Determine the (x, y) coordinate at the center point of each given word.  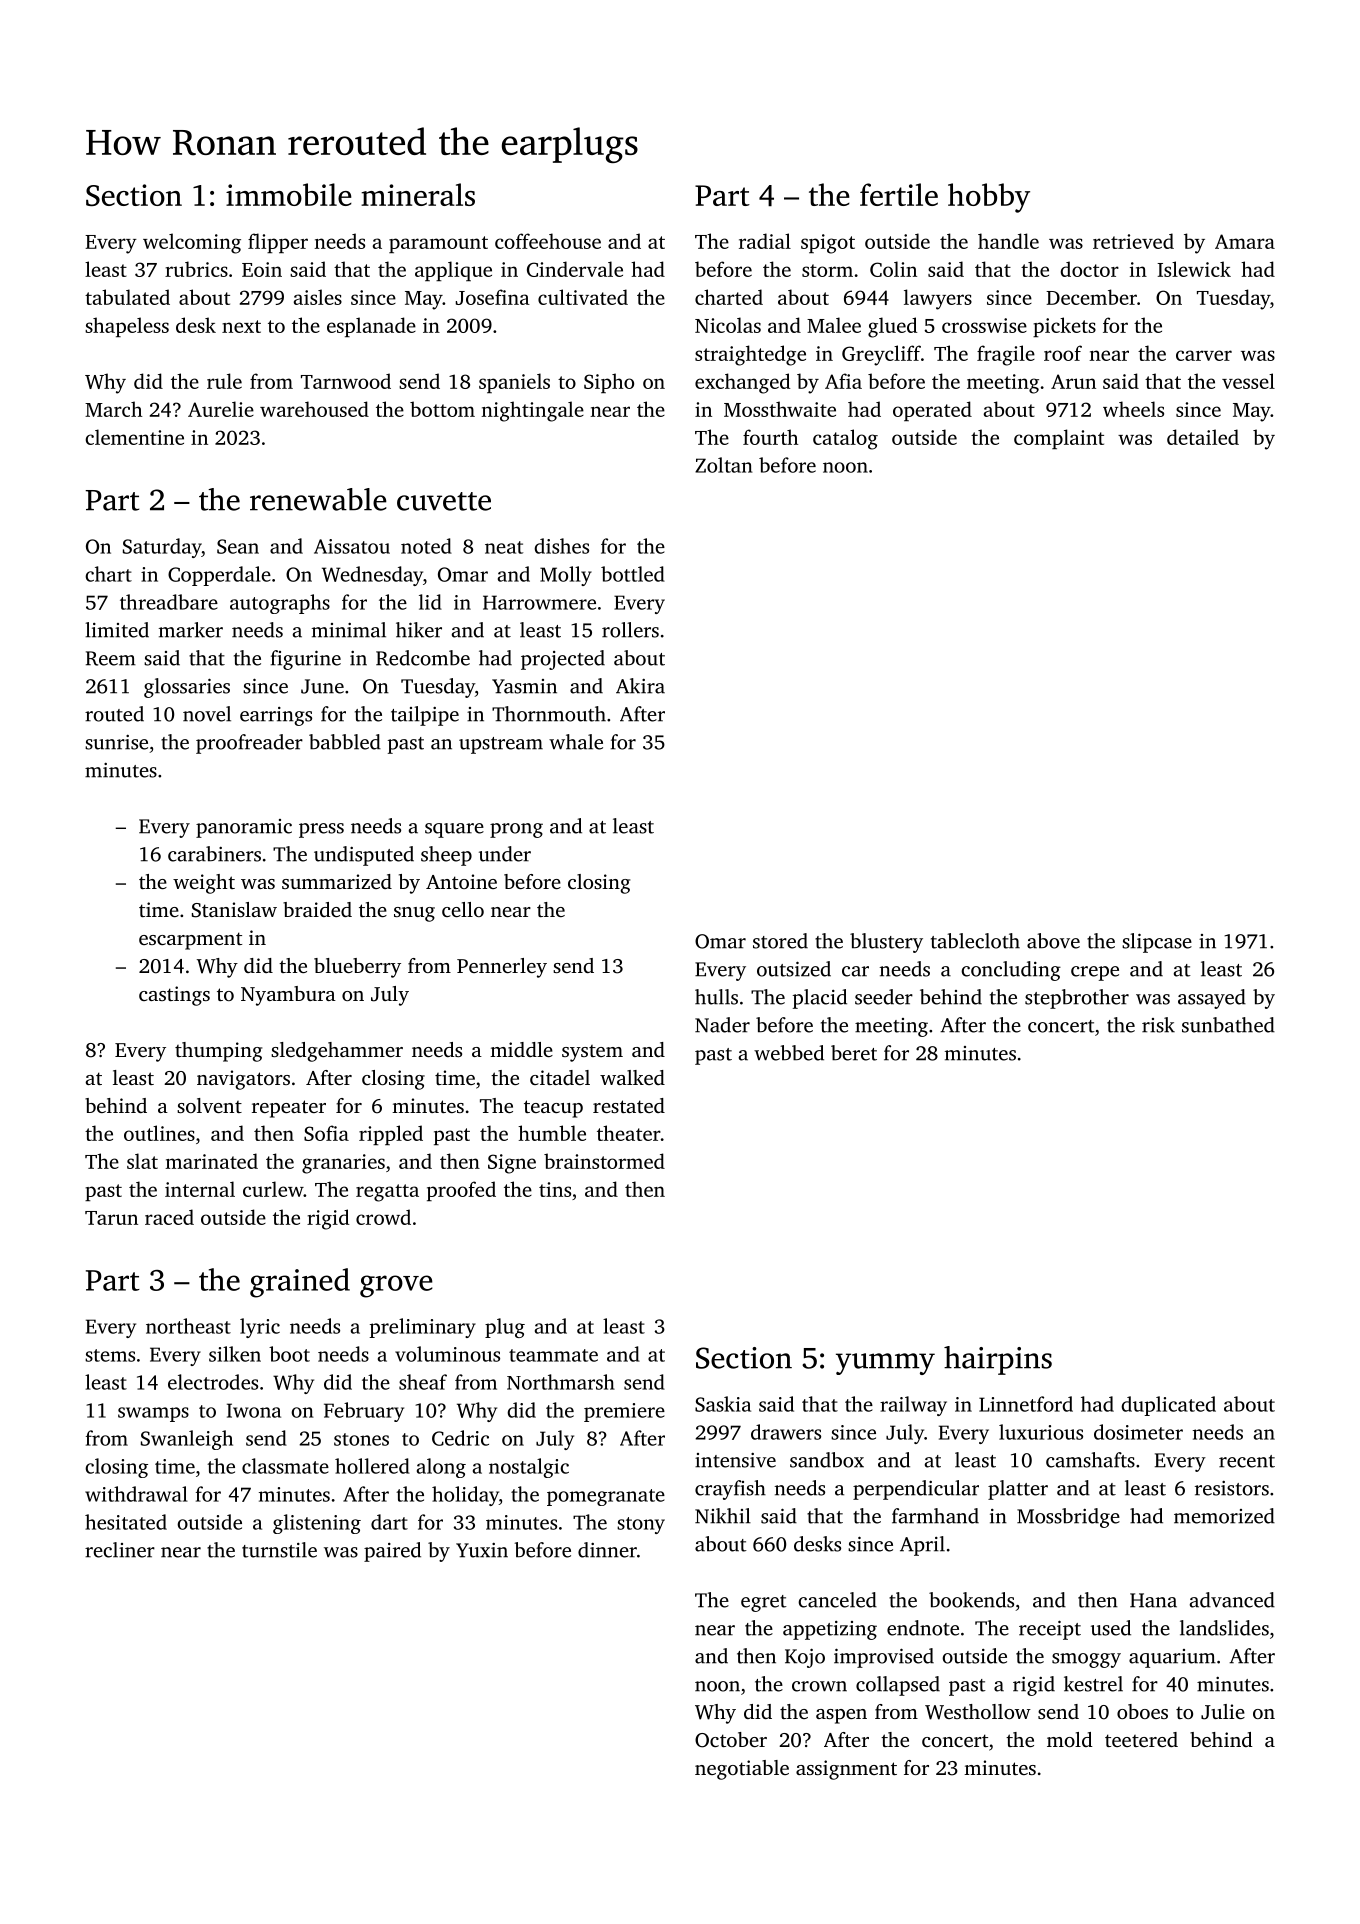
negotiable (742, 1770)
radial (765, 241)
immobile (289, 194)
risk (1158, 1025)
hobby (989, 198)
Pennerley (502, 968)
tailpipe (425, 716)
